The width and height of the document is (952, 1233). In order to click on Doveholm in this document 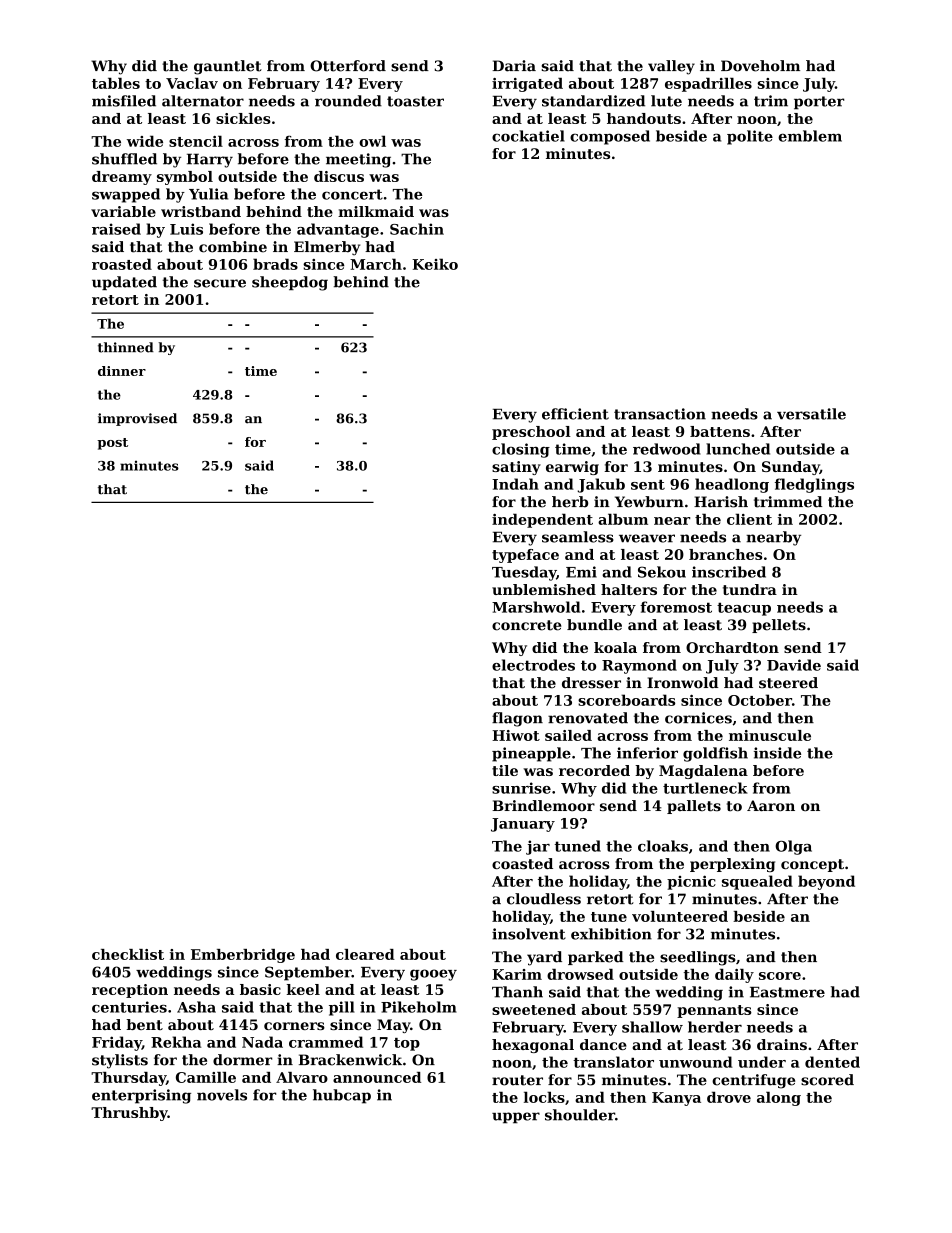, I will do `click(760, 66)`.
